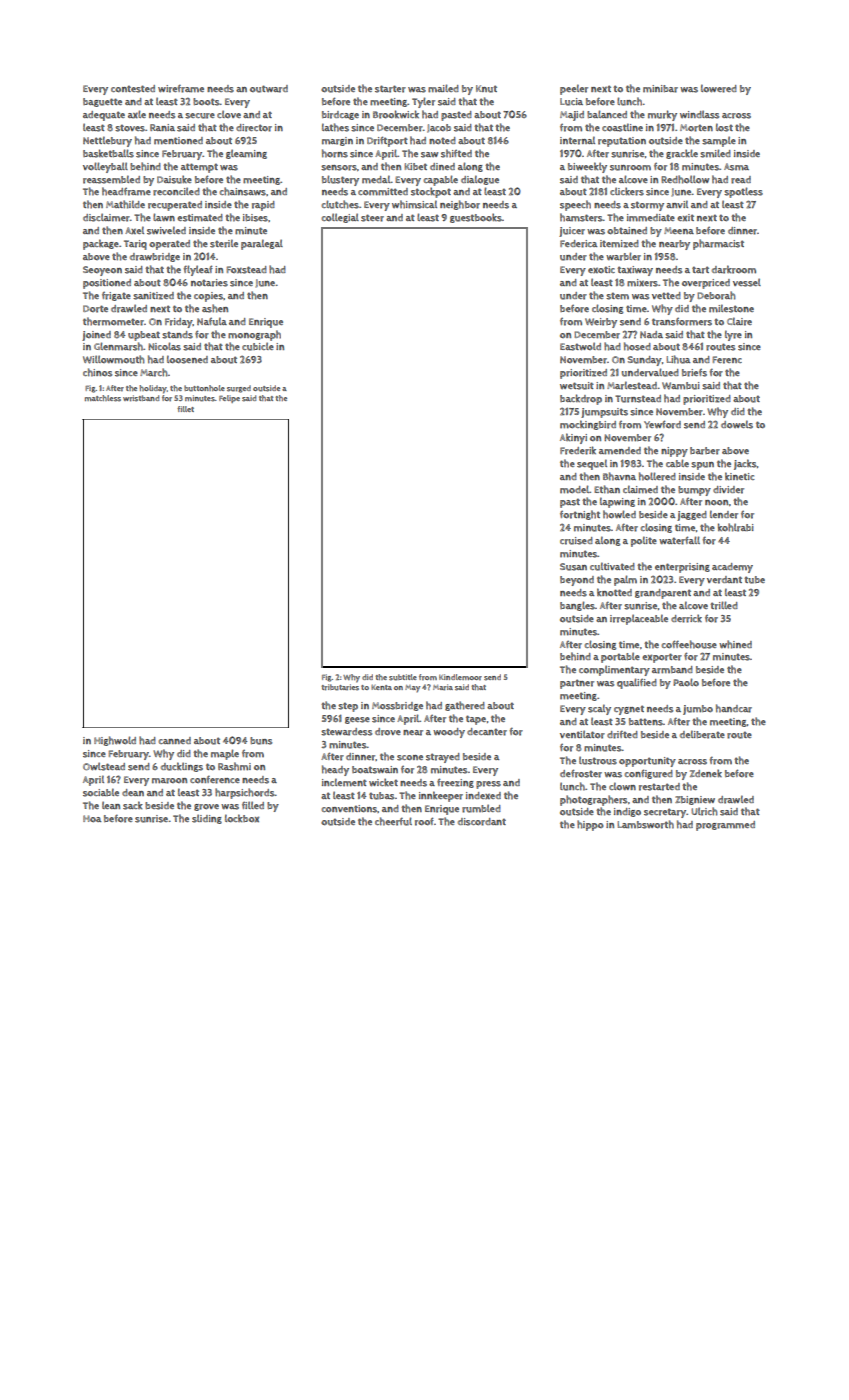 The width and height of the image is (849, 1400). What do you see at coordinates (637, 346) in the image?
I see `hosed` at bounding box center [637, 346].
